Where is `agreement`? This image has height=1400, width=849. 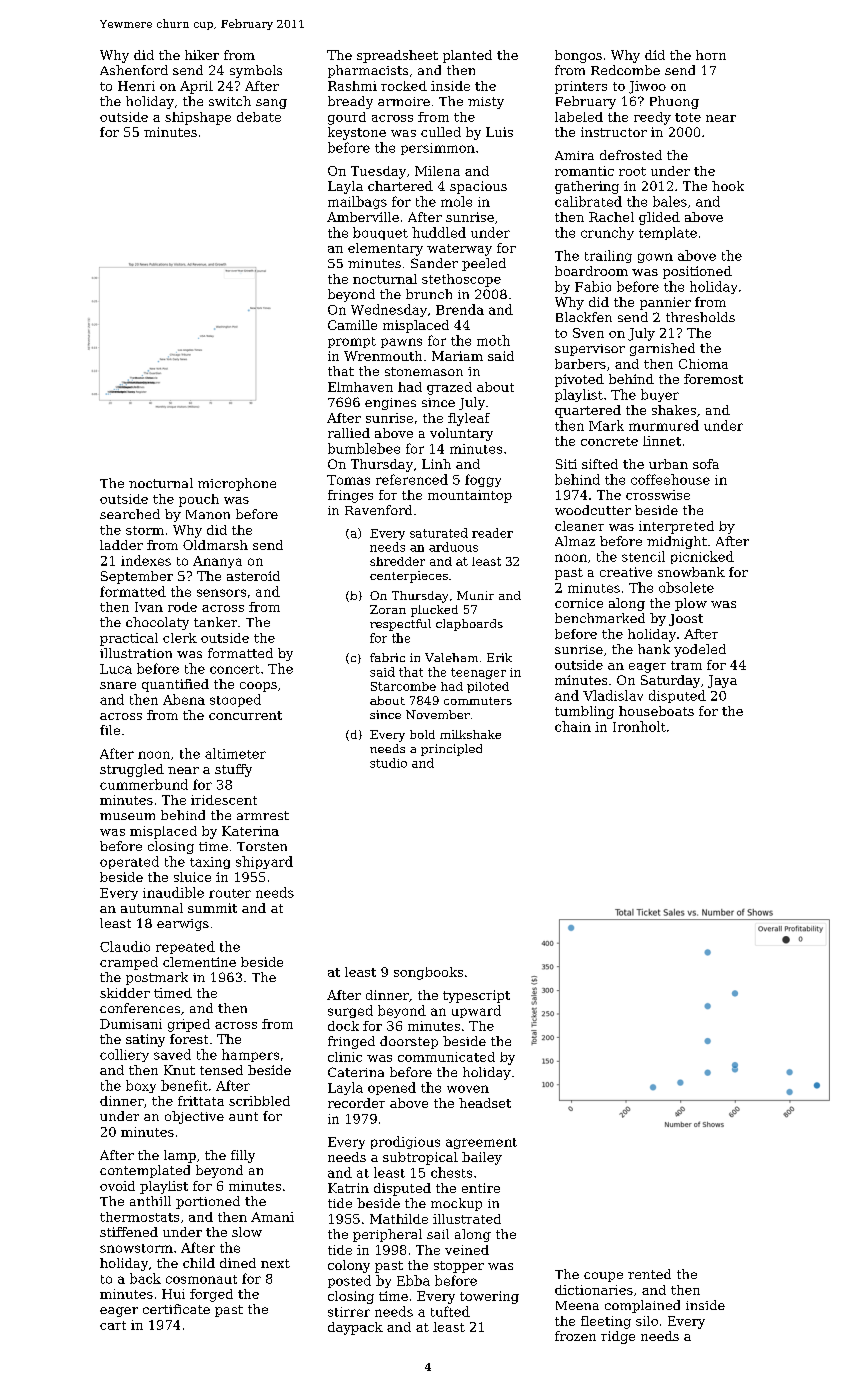
agreement is located at coordinates (481, 1143).
